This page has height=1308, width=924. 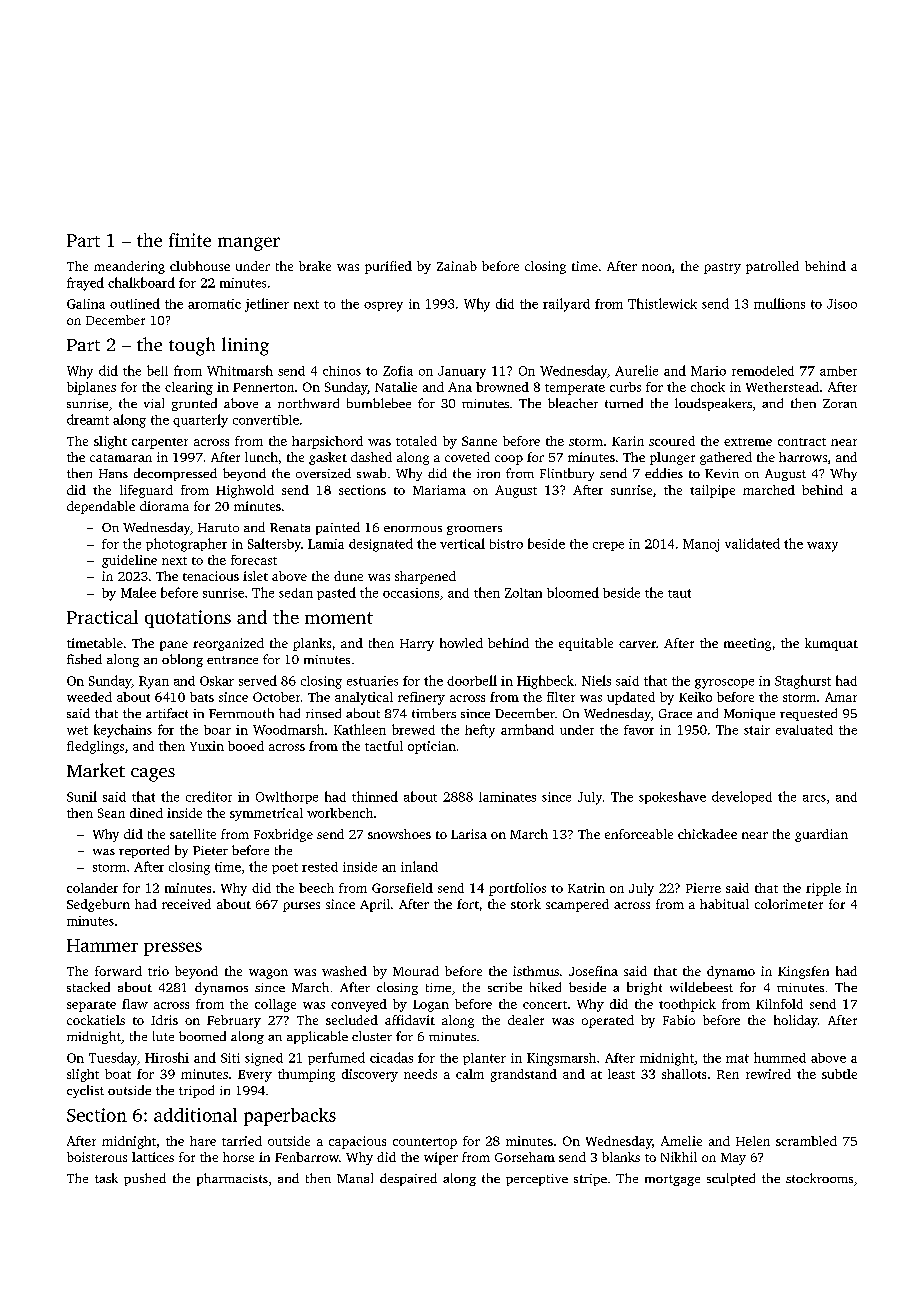 I want to click on patrolled, so click(x=772, y=267).
